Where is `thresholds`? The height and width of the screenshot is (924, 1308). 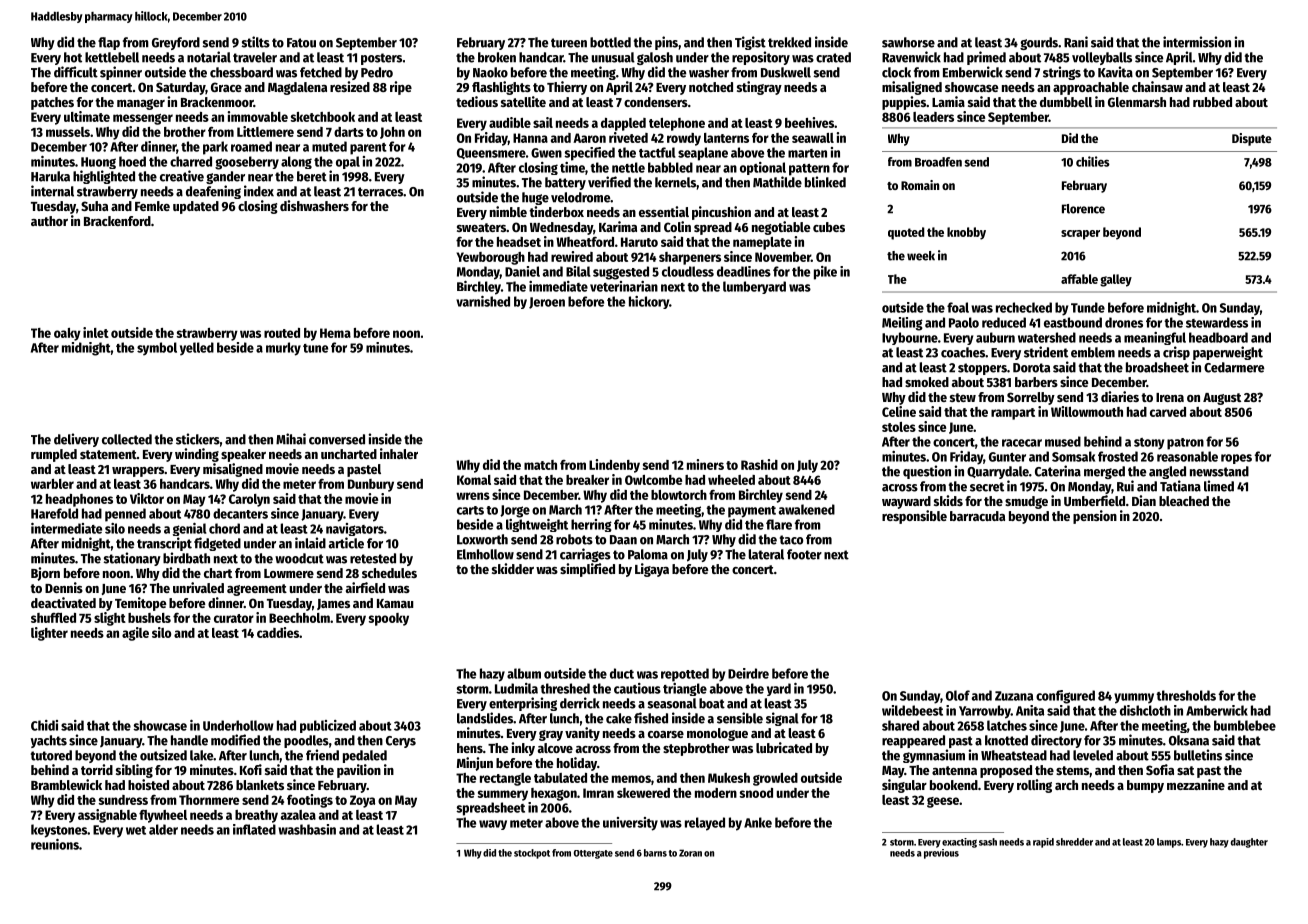 thresholds is located at coordinates (1186, 695).
